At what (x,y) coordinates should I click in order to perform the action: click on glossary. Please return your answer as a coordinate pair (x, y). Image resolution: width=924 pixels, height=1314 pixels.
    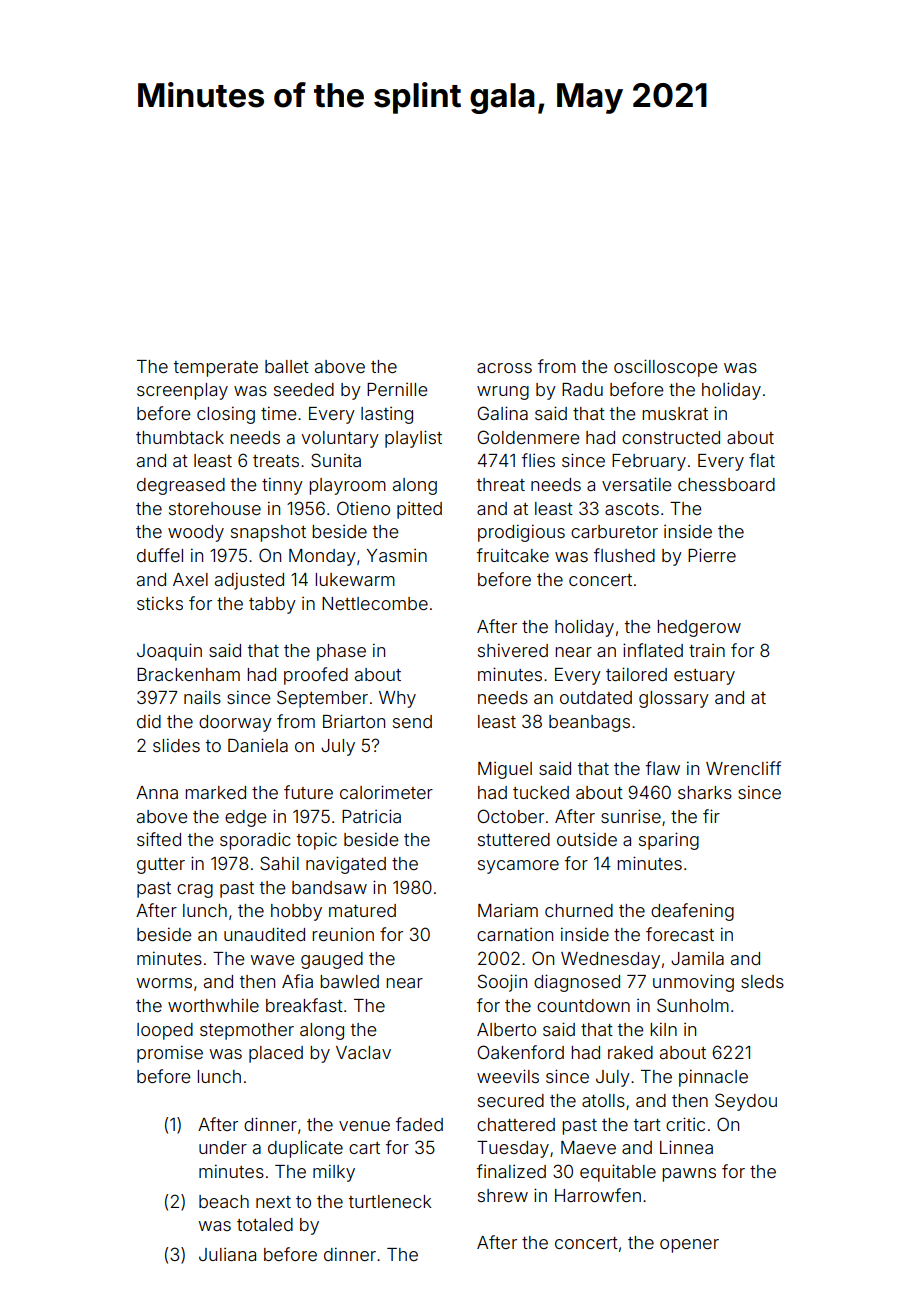
    Looking at the image, I should click on (674, 699).
